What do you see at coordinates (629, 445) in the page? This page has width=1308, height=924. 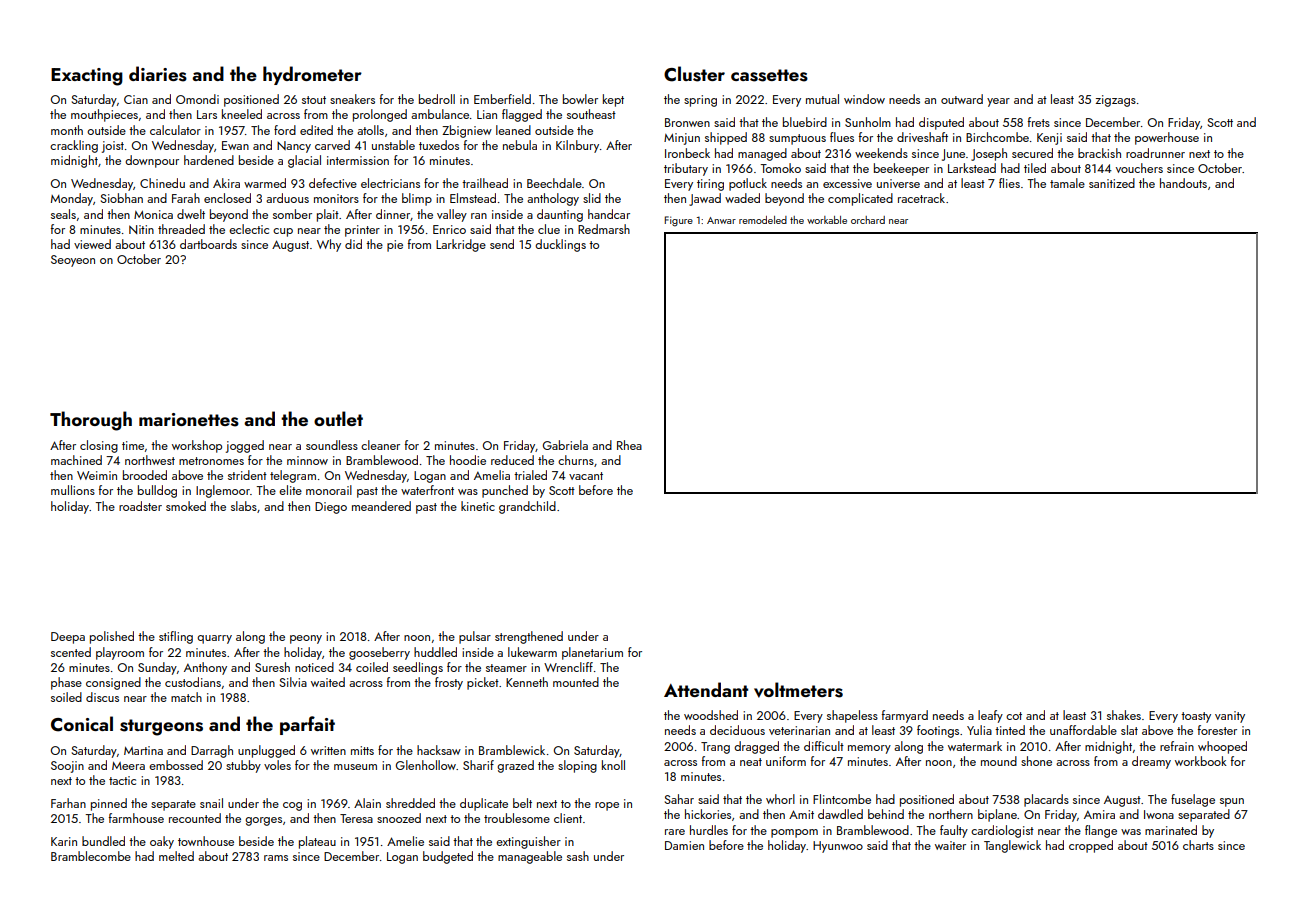 I see `Rhea` at bounding box center [629, 445].
